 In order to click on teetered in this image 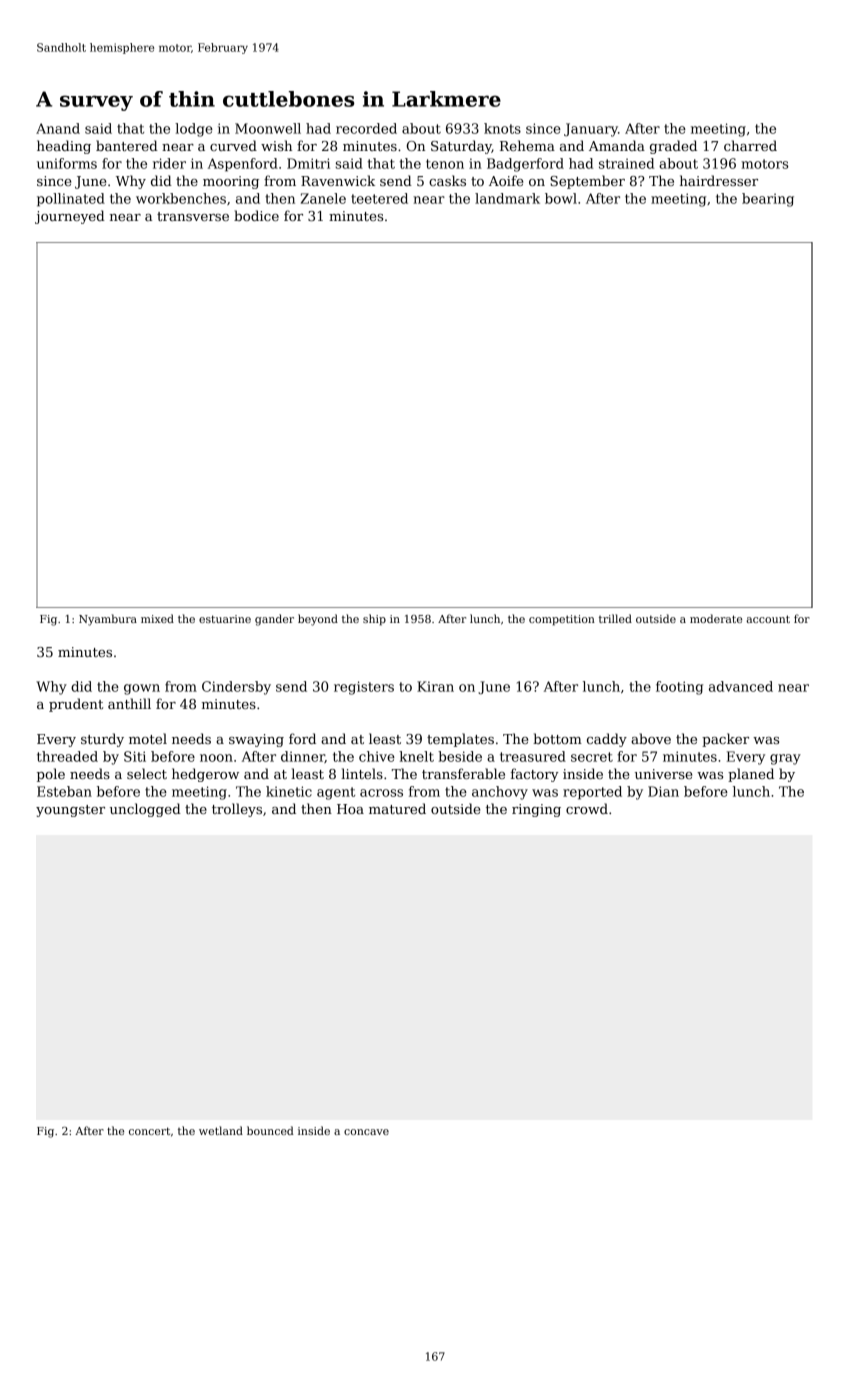, I will do `click(379, 198)`.
